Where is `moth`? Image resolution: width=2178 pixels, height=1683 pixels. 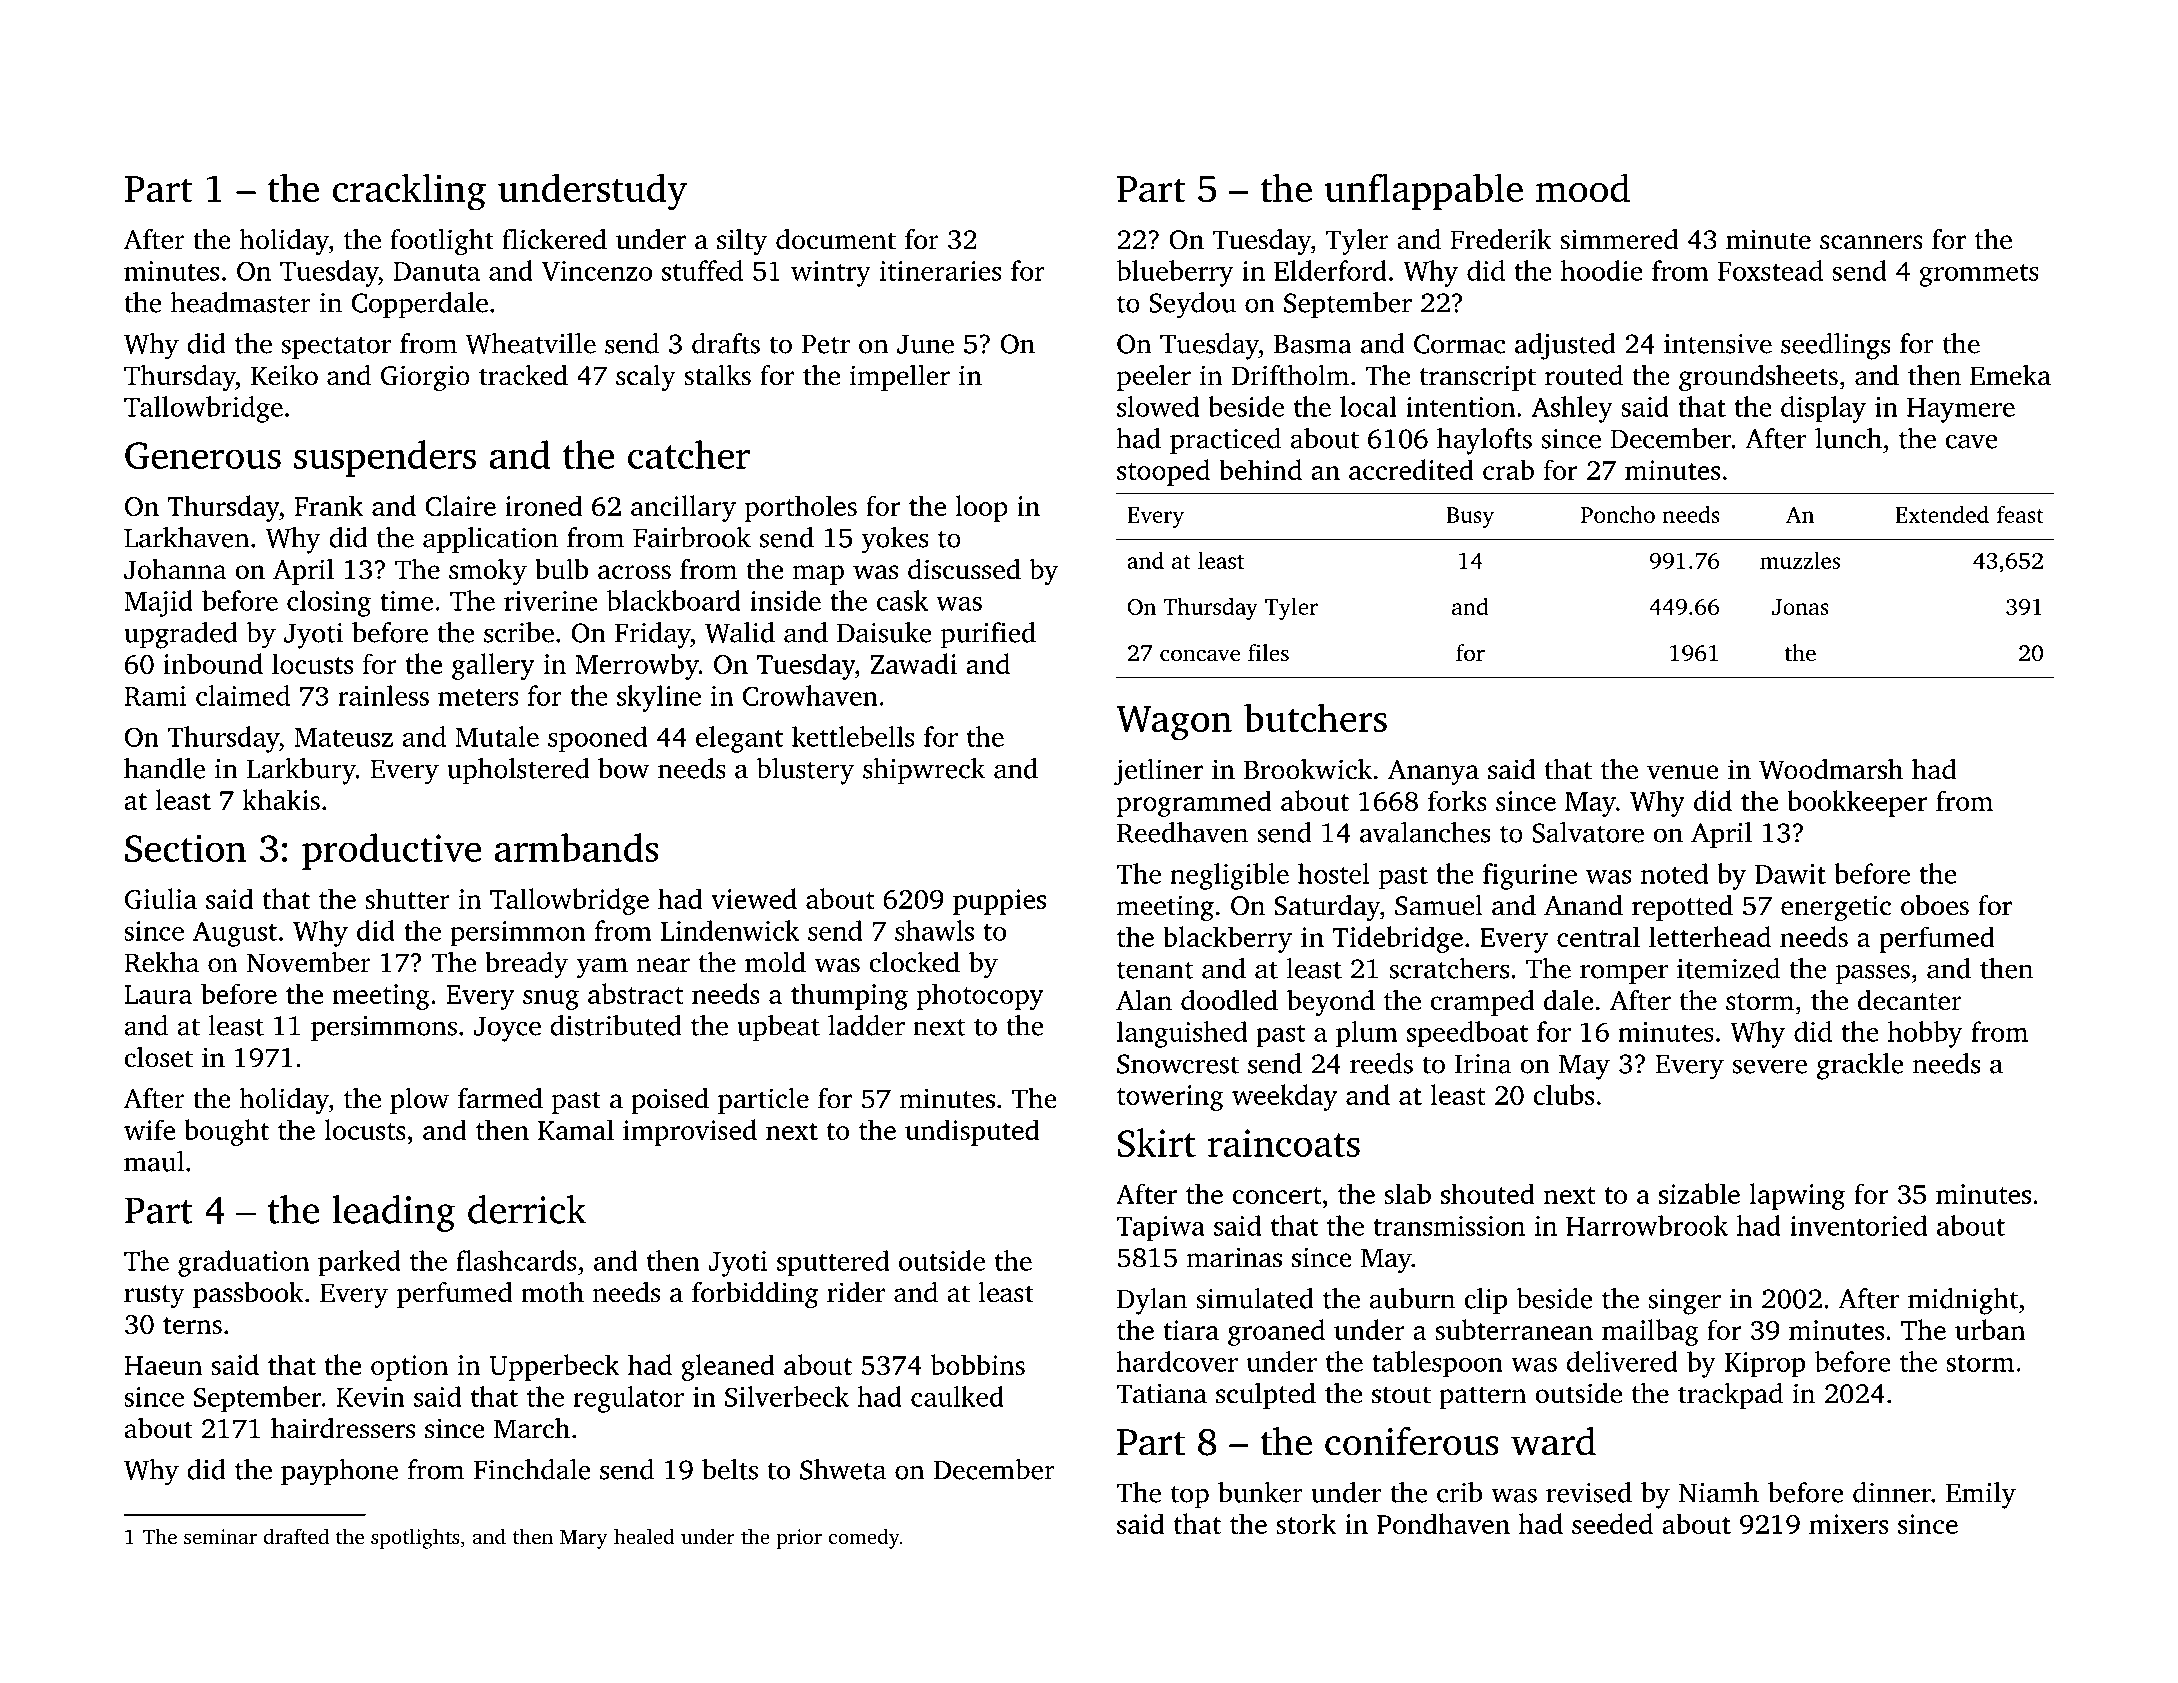
moth is located at coordinates (552, 1292).
